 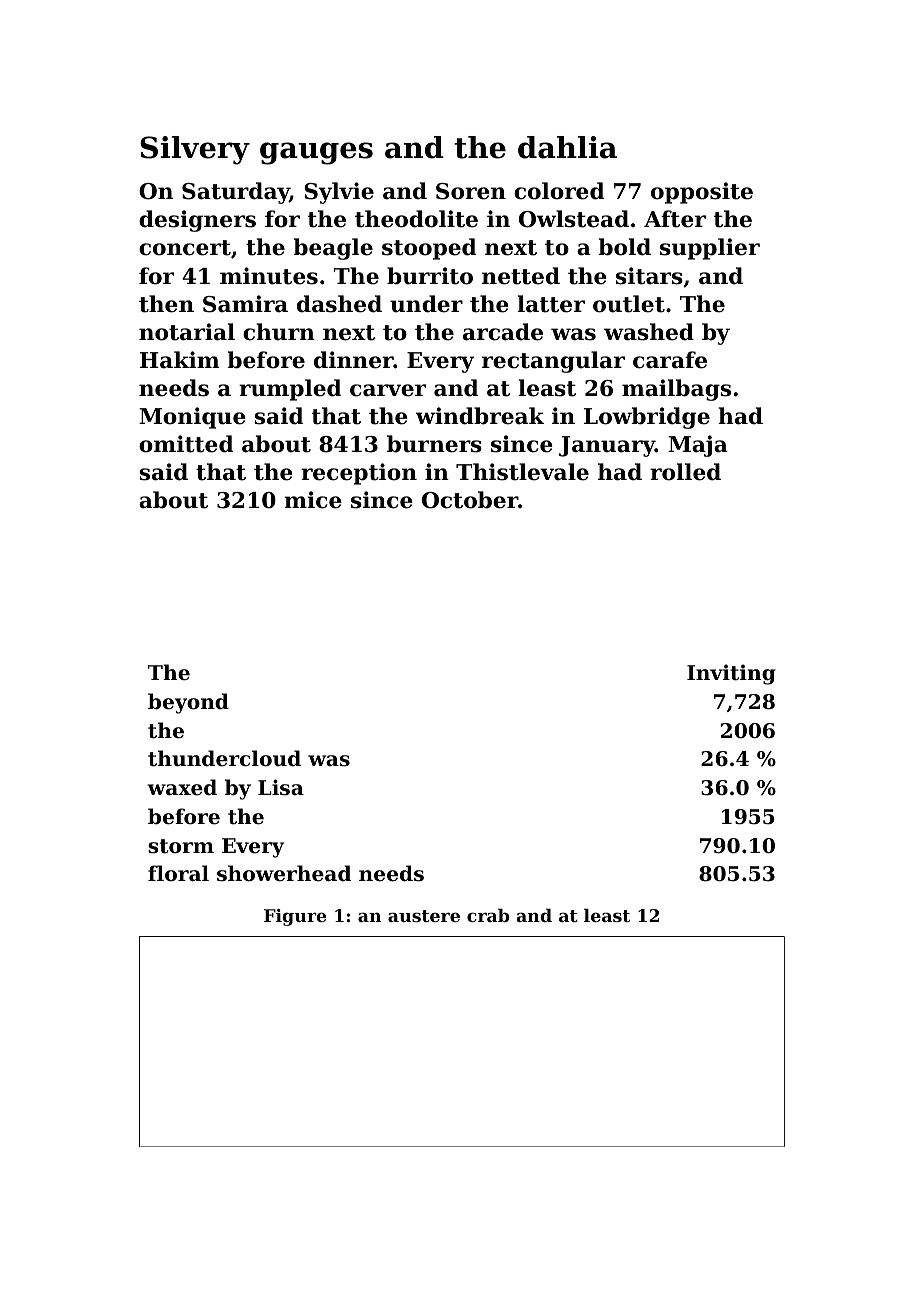 I want to click on dahlia, so click(x=567, y=147).
